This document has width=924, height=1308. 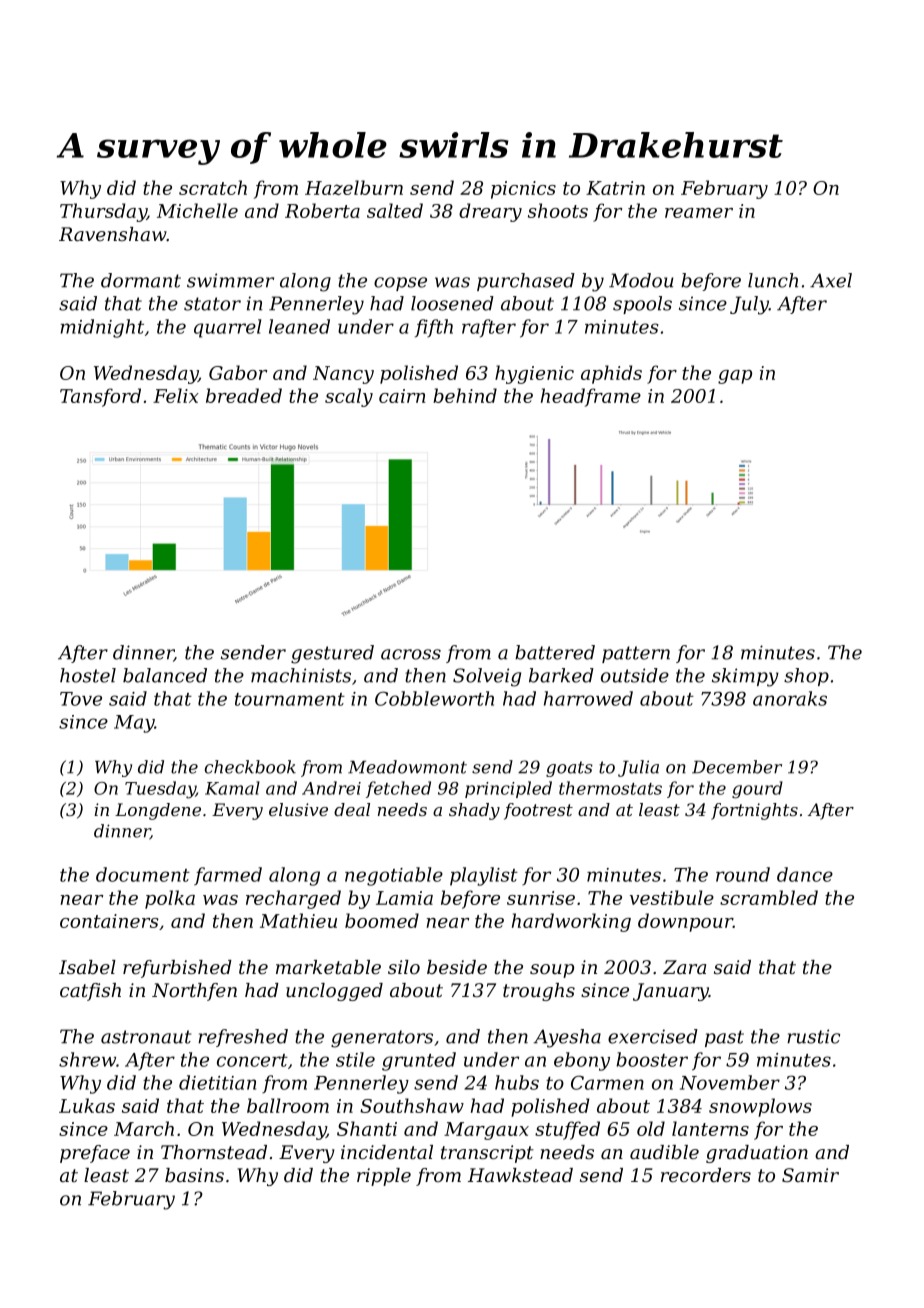 What do you see at coordinates (87, 967) in the document?
I see `Isabel` at bounding box center [87, 967].
